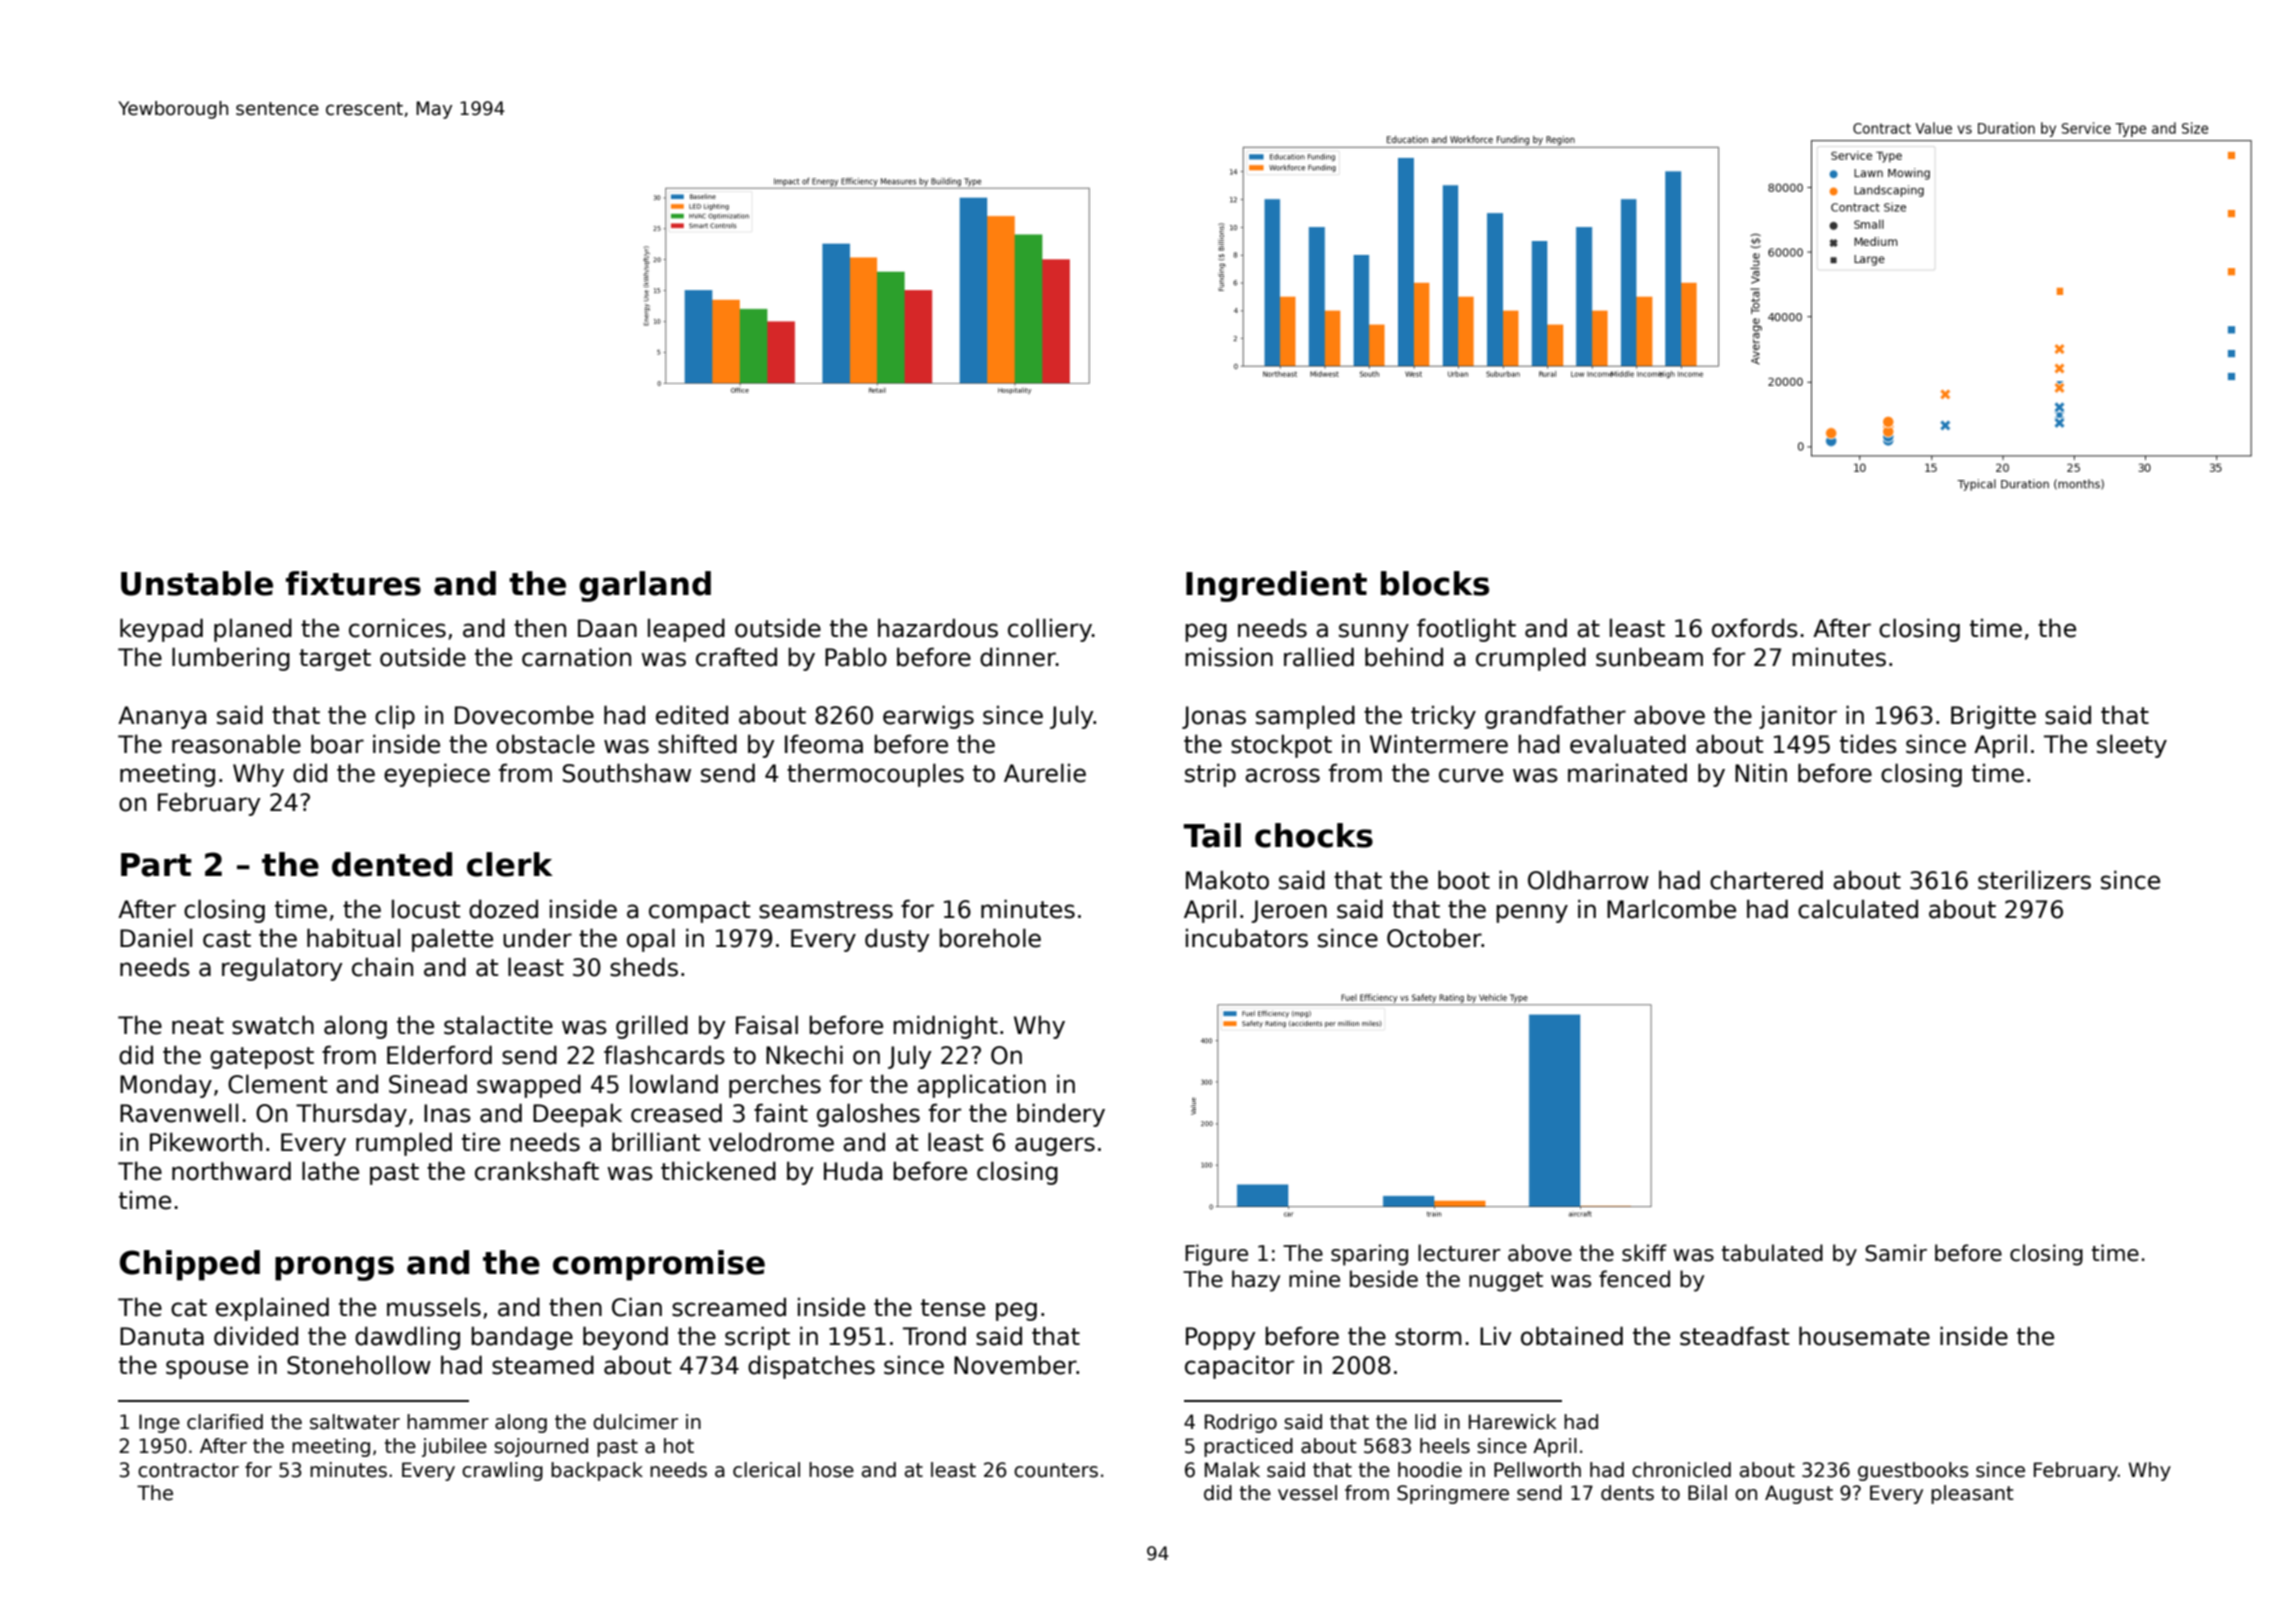 The image size is (2292, 1620). Describe the element at coordinates (1755, 628) in the screenshot. I see `oxfords` at that location.
